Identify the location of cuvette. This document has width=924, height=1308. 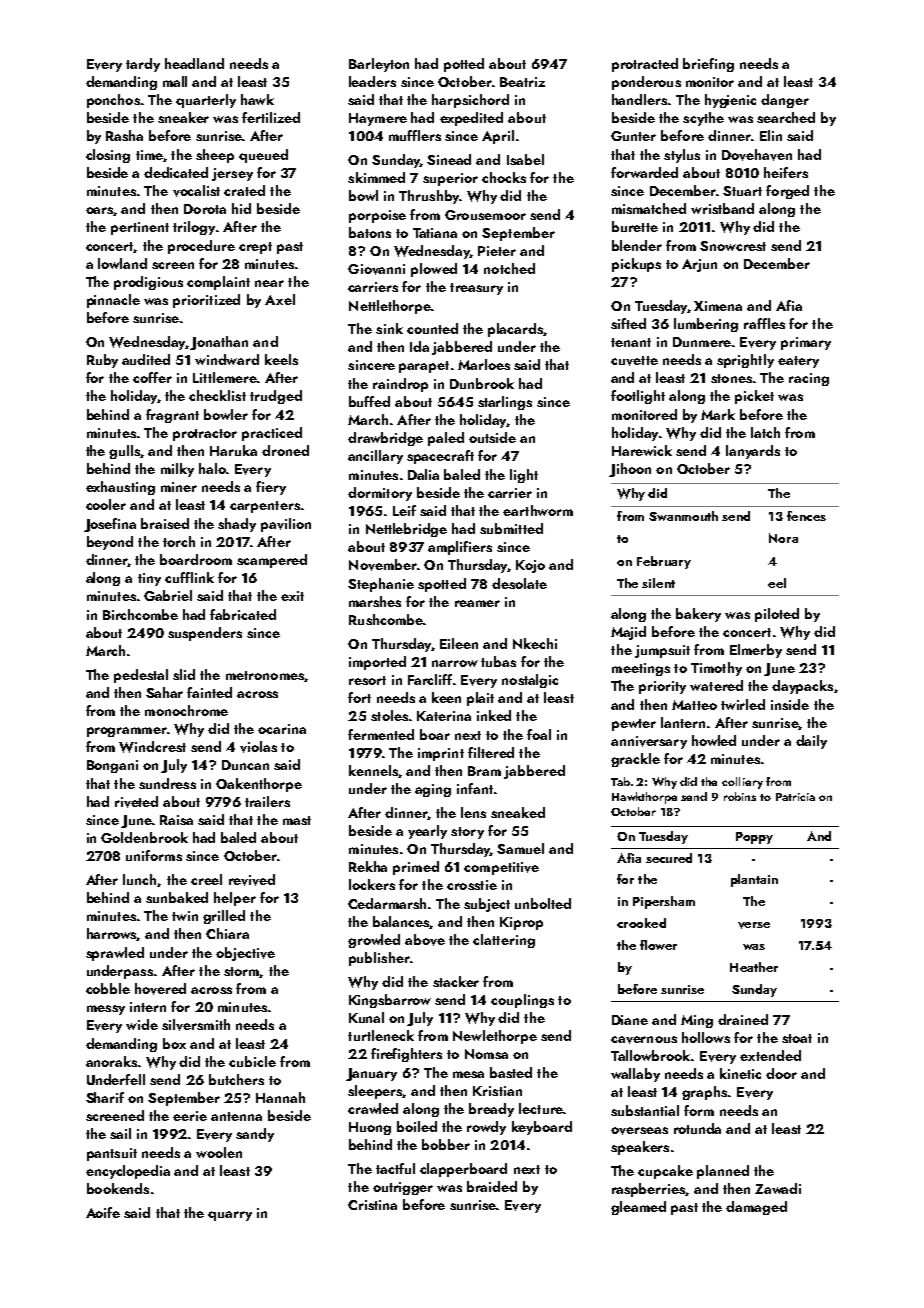
(634, 361).
